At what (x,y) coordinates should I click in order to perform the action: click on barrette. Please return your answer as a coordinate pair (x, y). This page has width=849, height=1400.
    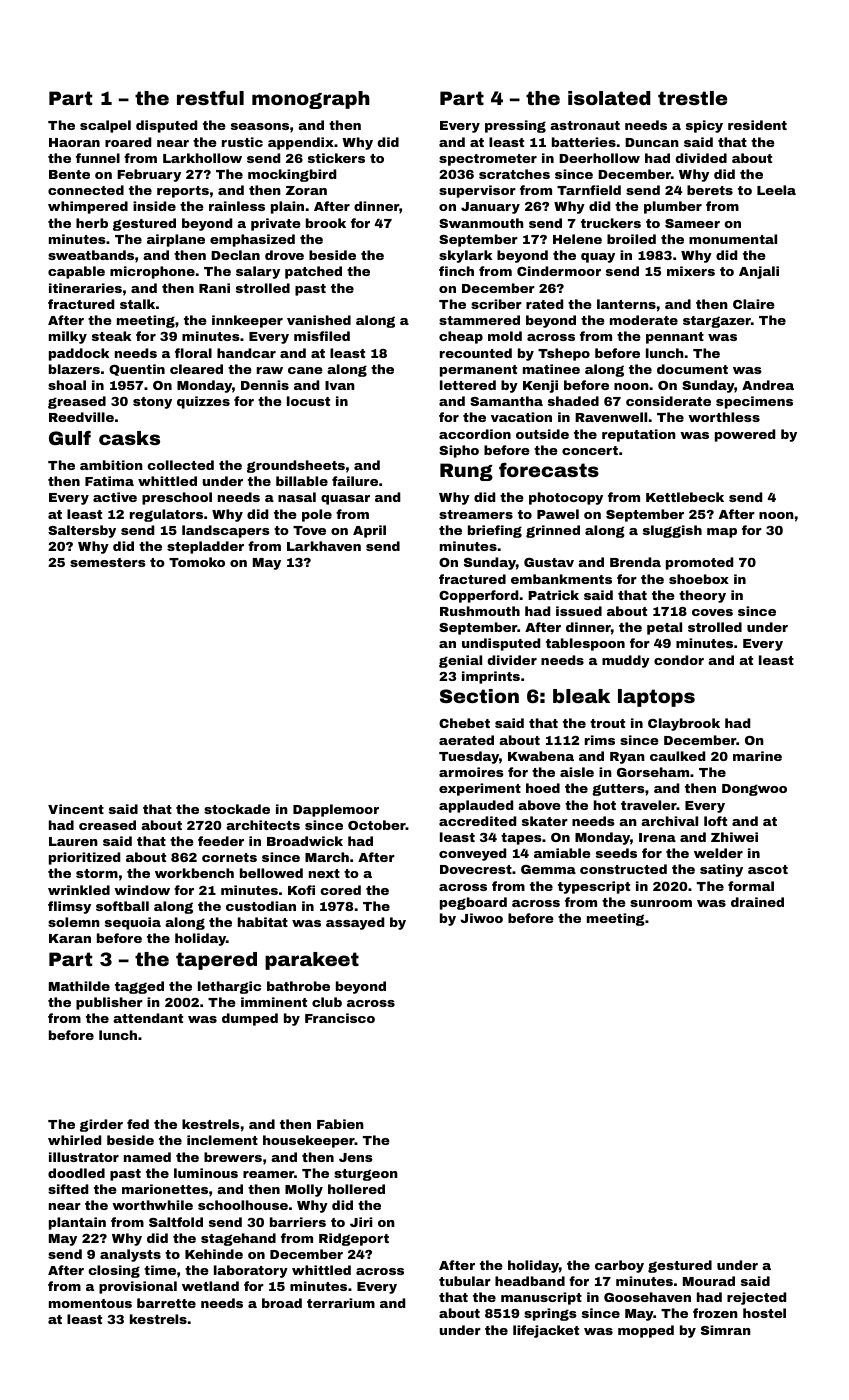
    Looking at the image, I should click on (166, 1303).
